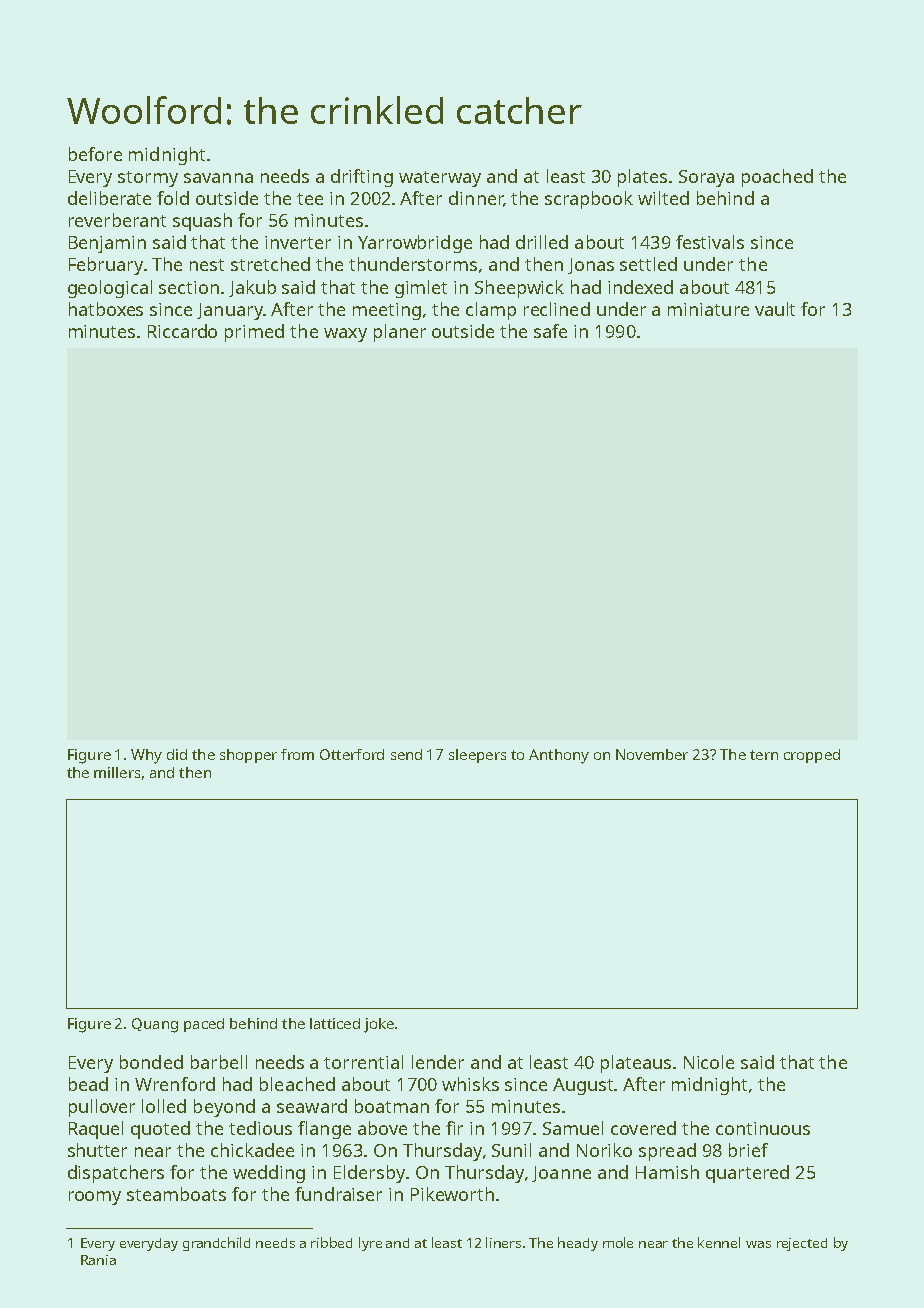 This image has width=924, height=1308. I want to click on rejected, so click(802, 1244).
